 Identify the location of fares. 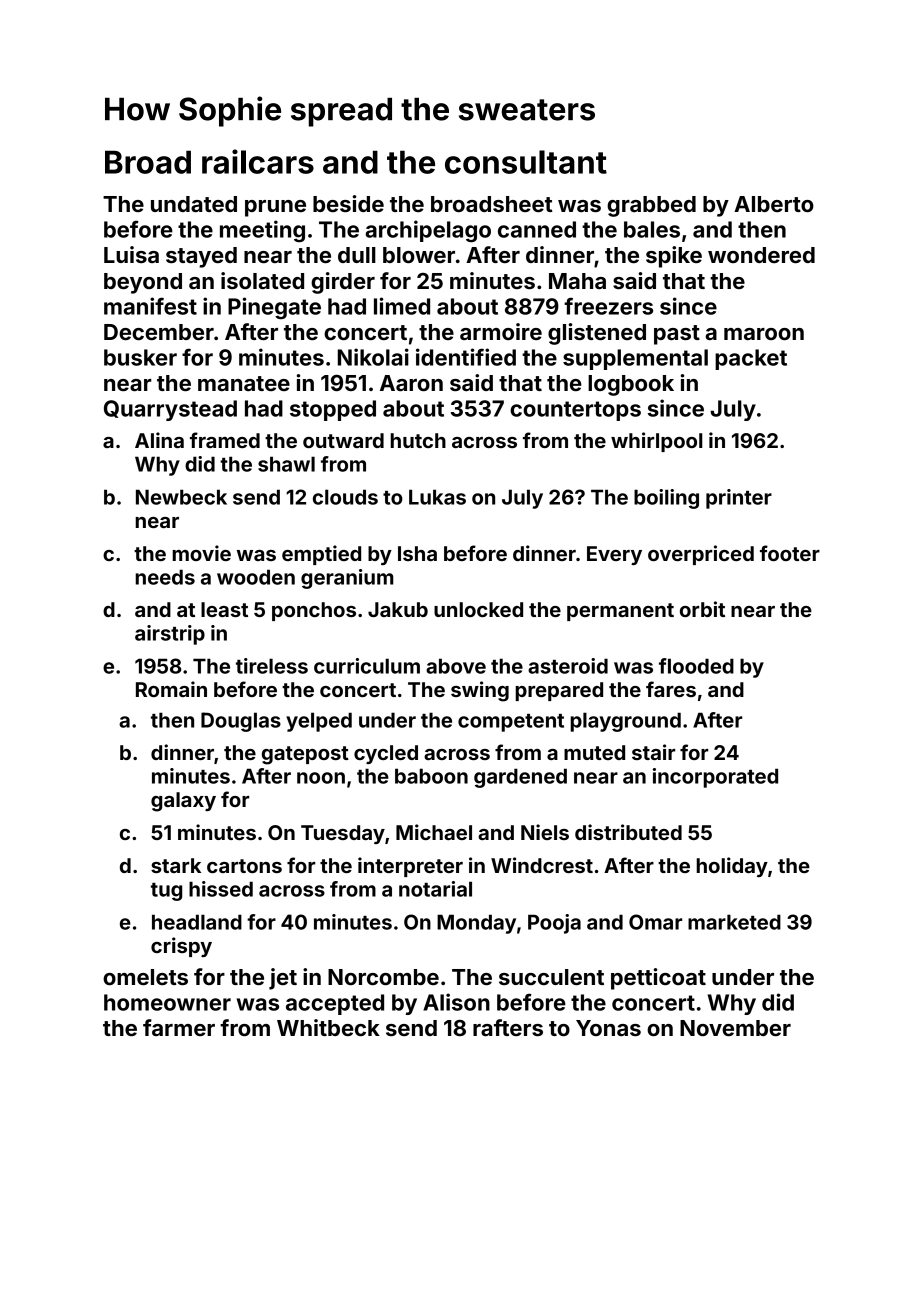
(671, 689).
